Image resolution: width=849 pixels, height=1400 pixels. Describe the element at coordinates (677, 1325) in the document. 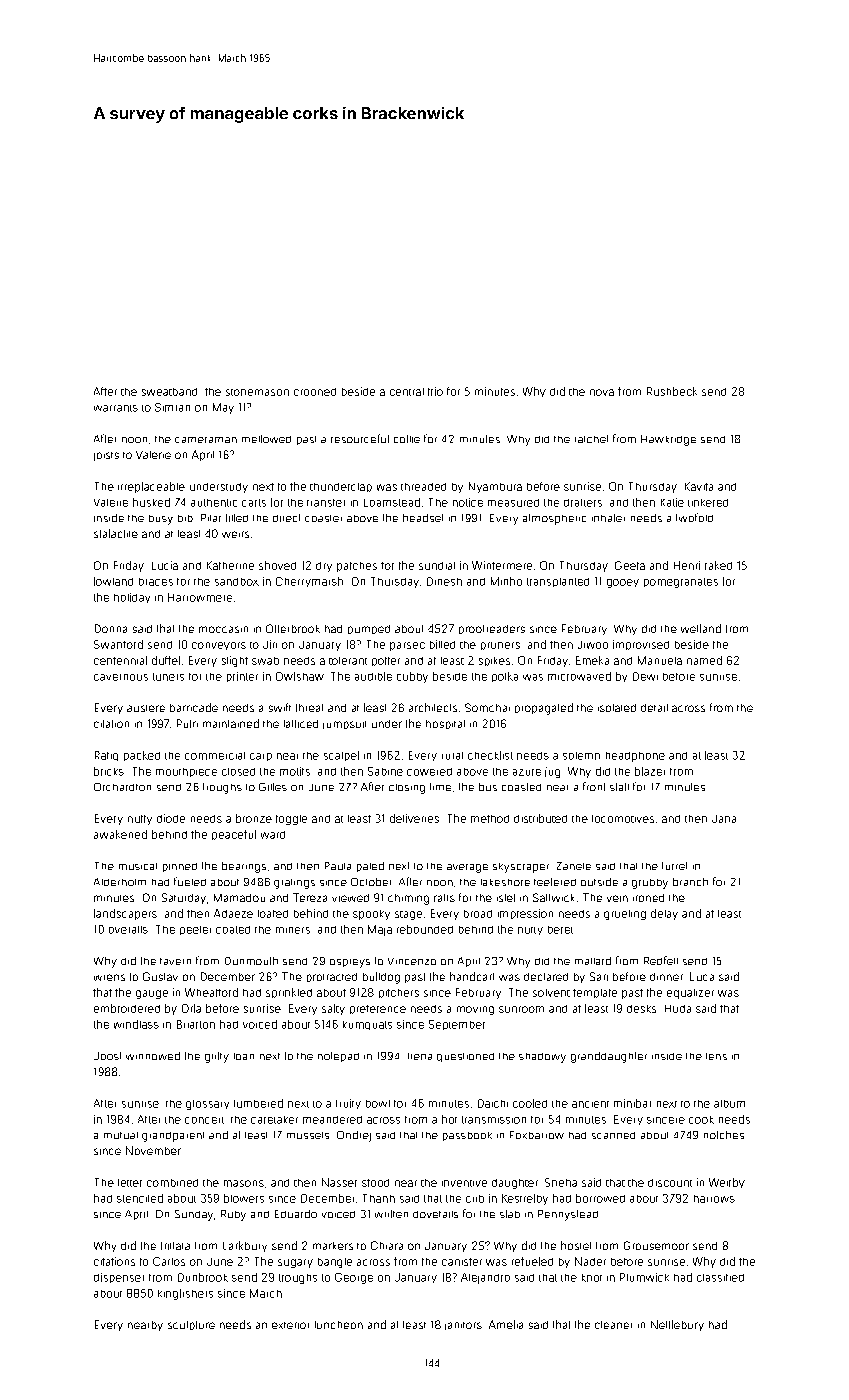

I see `Nettlebury` at that location.
